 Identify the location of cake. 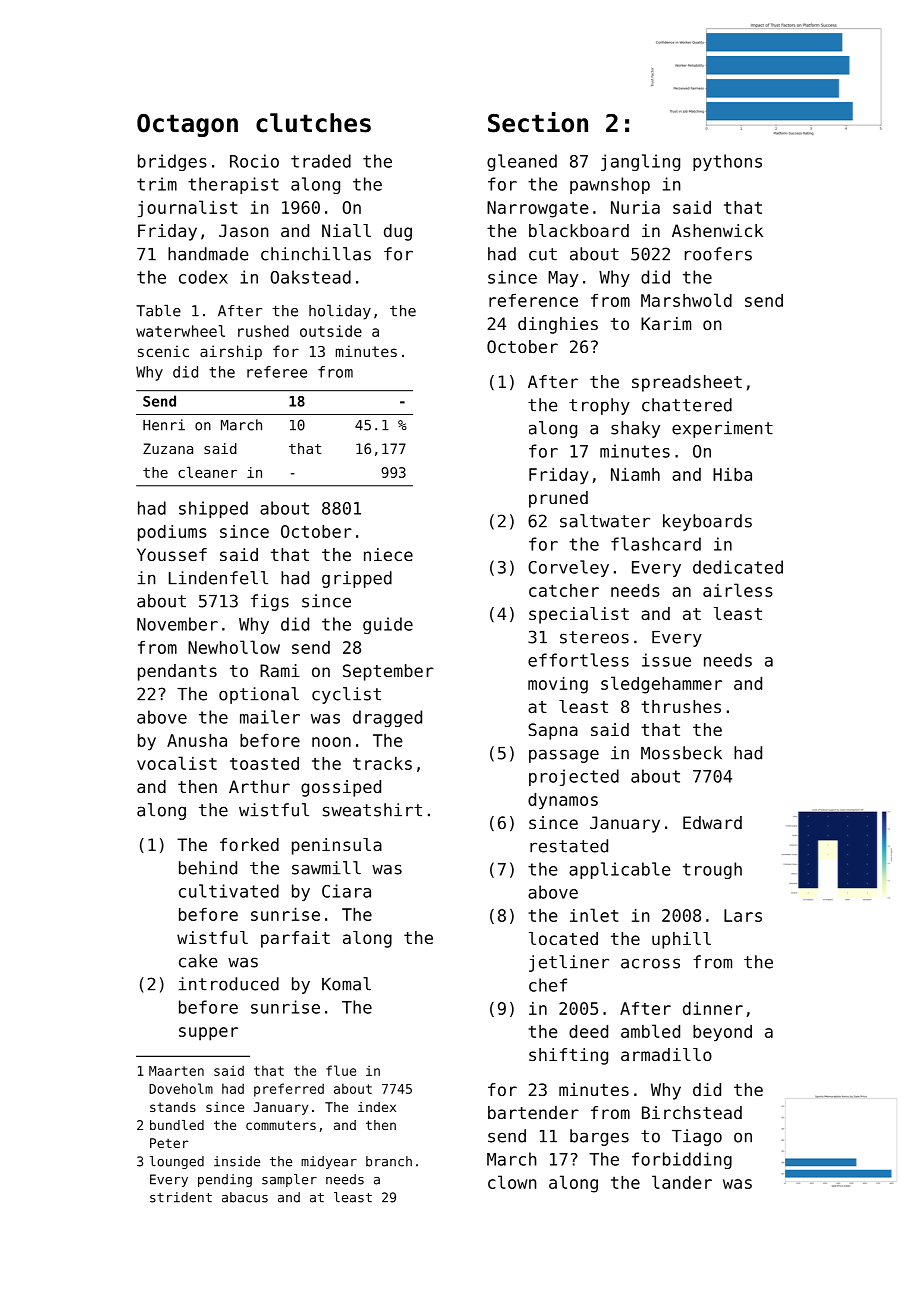
(198, 961).
